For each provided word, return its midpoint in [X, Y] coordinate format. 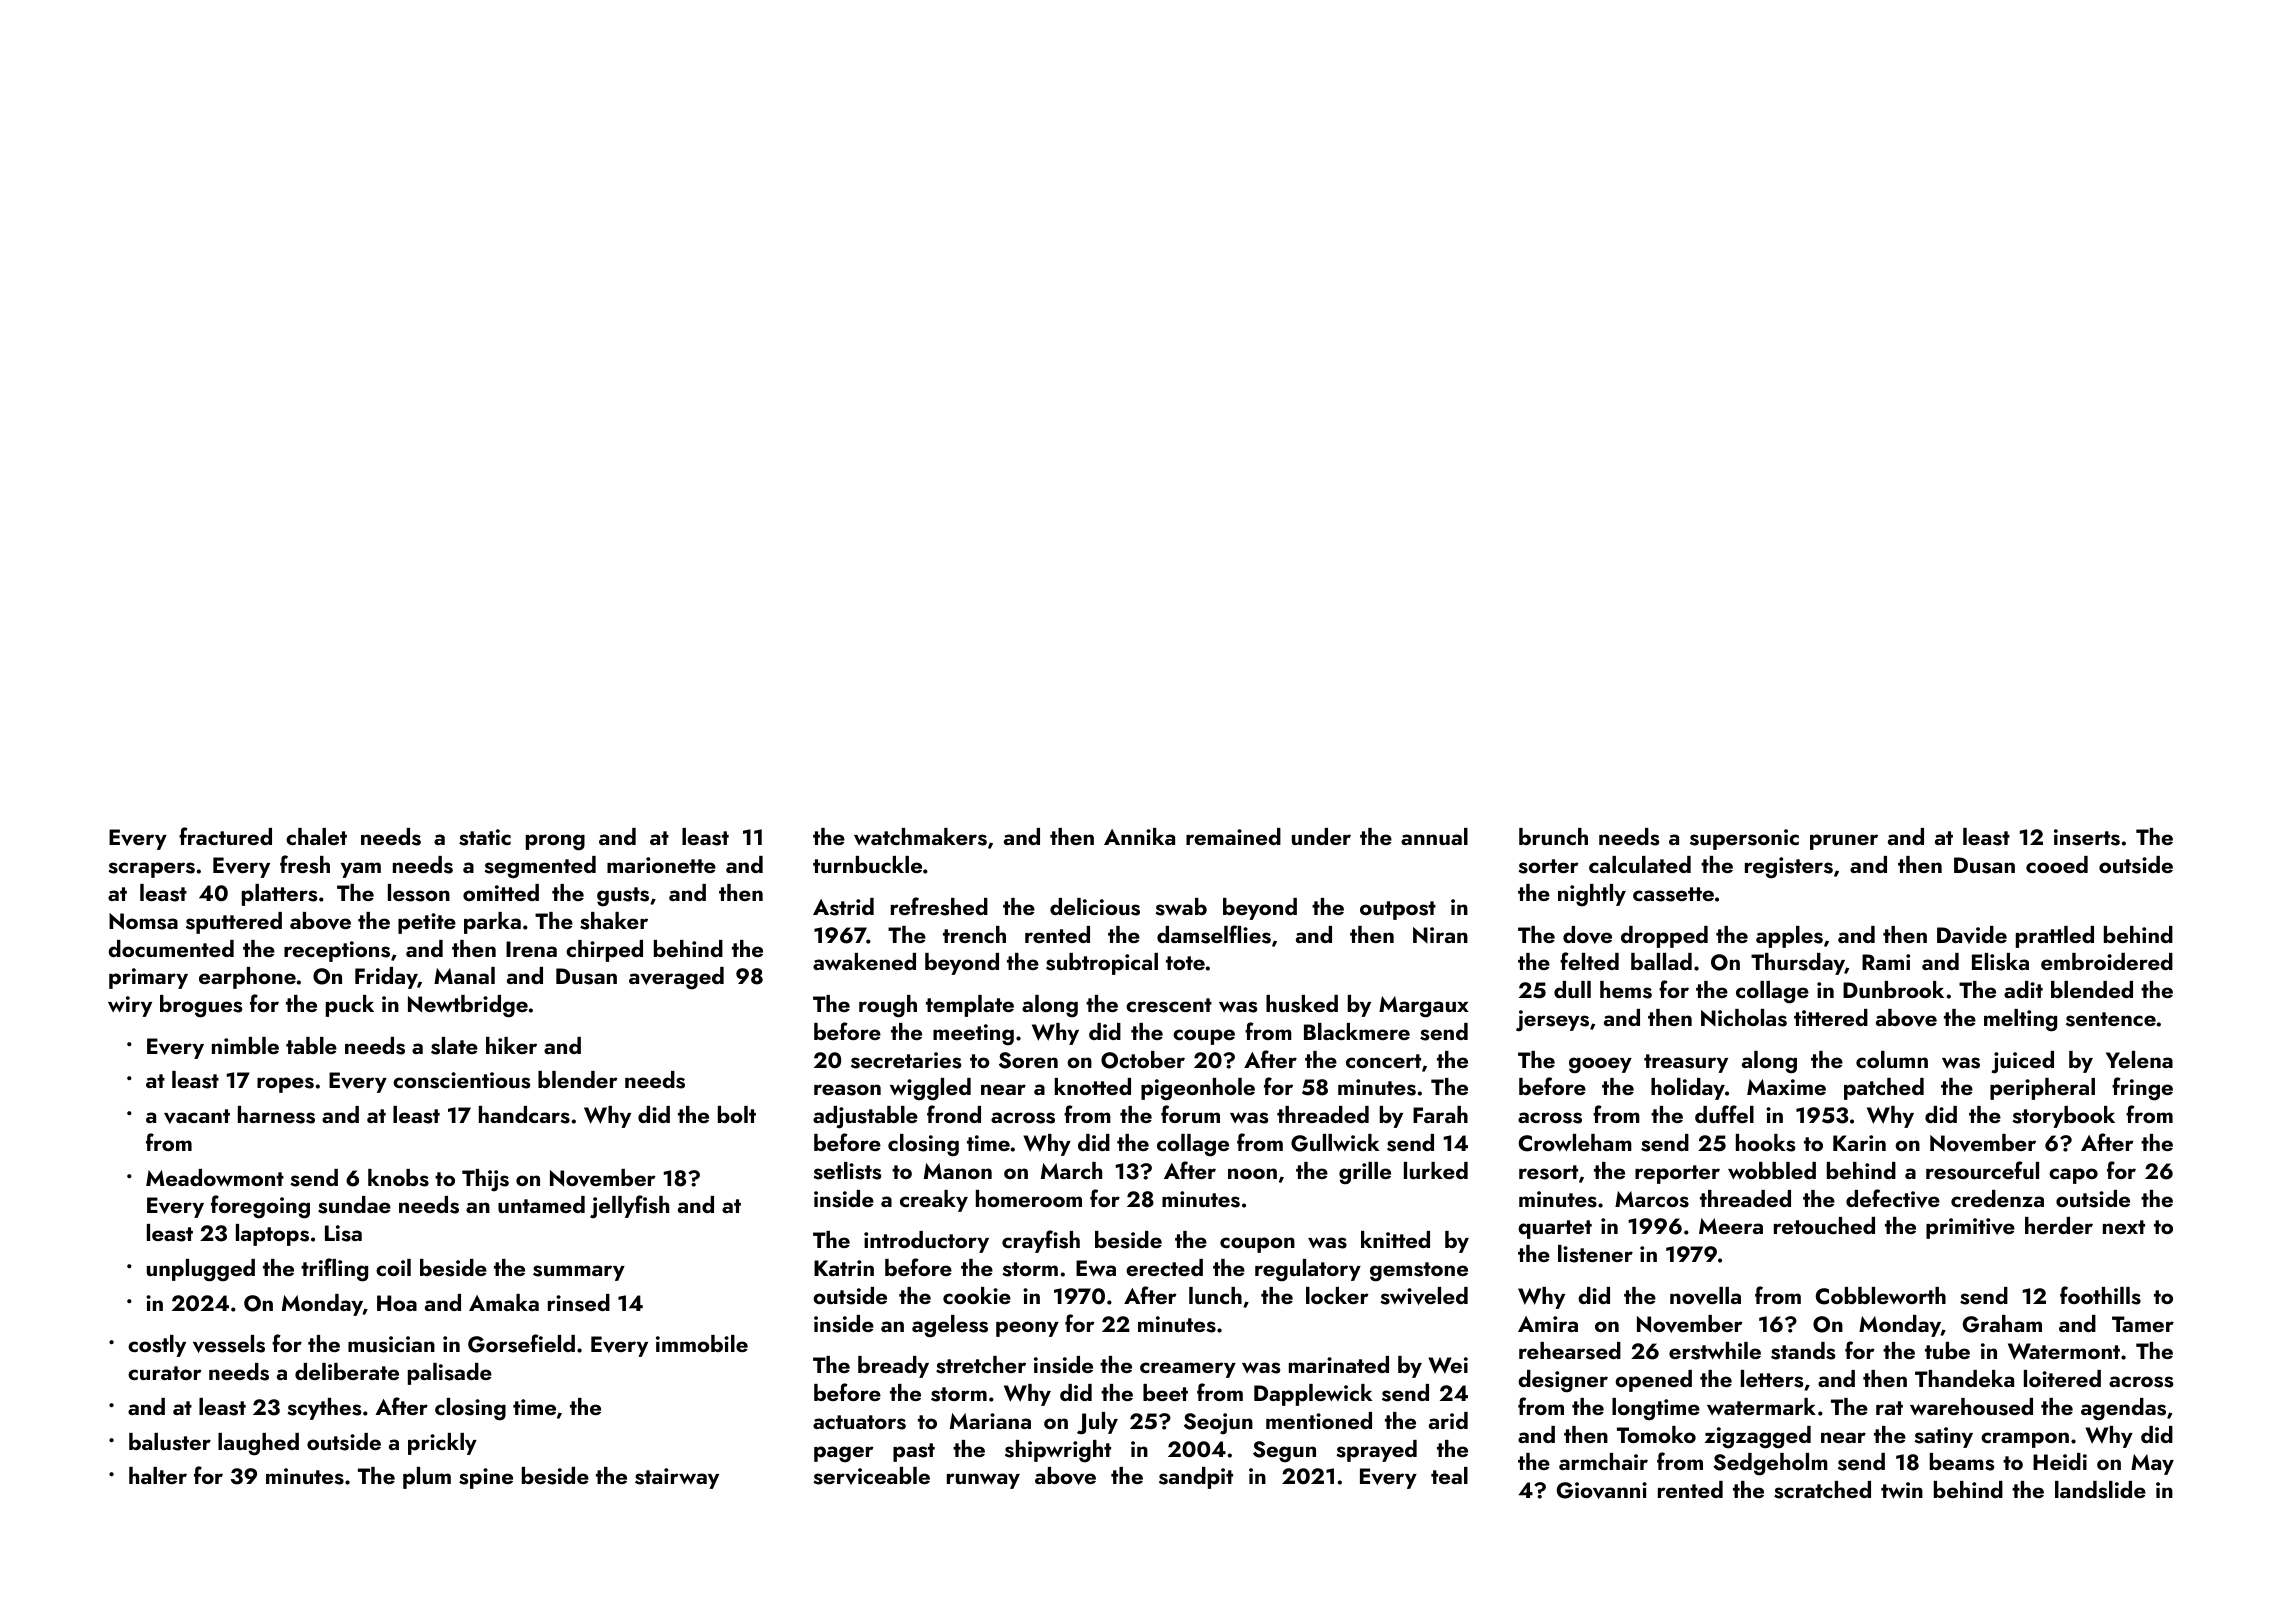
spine [486, 1478]
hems [1626, 990]
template [970, 1006]
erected [1164, 1267]
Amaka [504, 1302]
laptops [272, 1235]
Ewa [1096, 1268]
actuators [859, 1422]
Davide [1972, 935]
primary [148, 978]
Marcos [1652, 1199]
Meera [1731, 1226]
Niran [1440, 935]
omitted [501, 892]
